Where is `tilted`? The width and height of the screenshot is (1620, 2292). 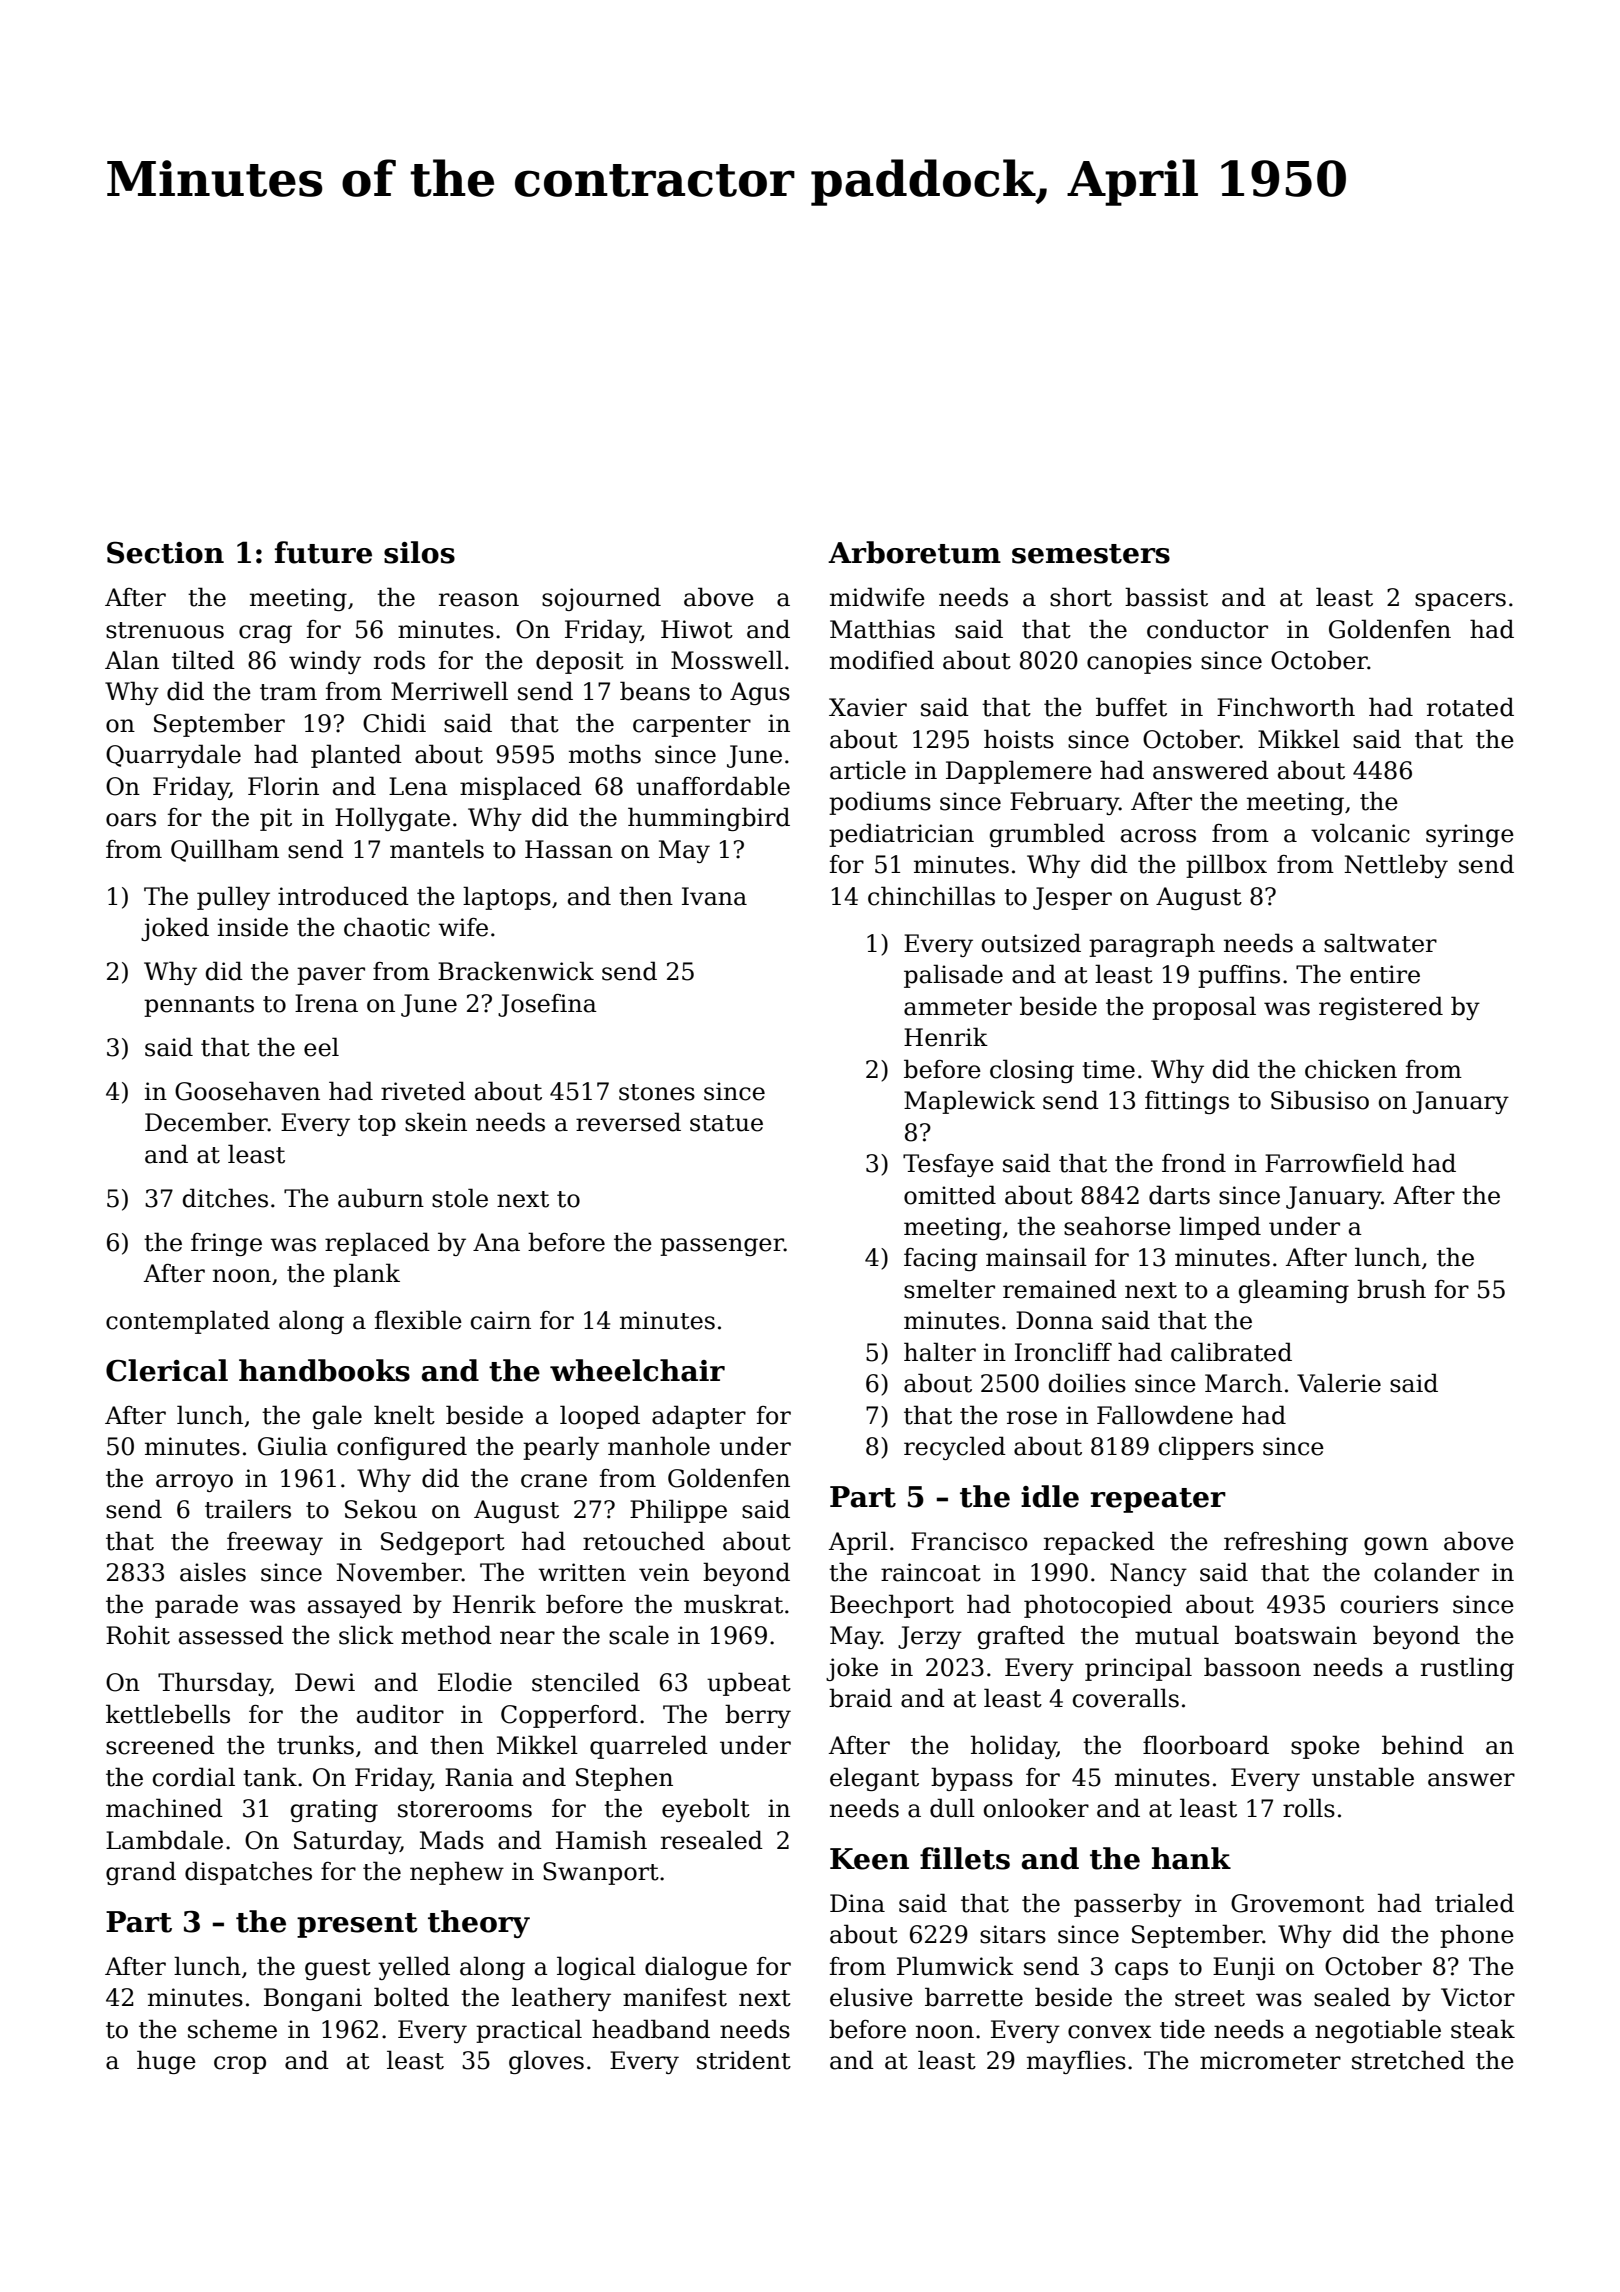 tilted is located at coordinates (203, 660).
